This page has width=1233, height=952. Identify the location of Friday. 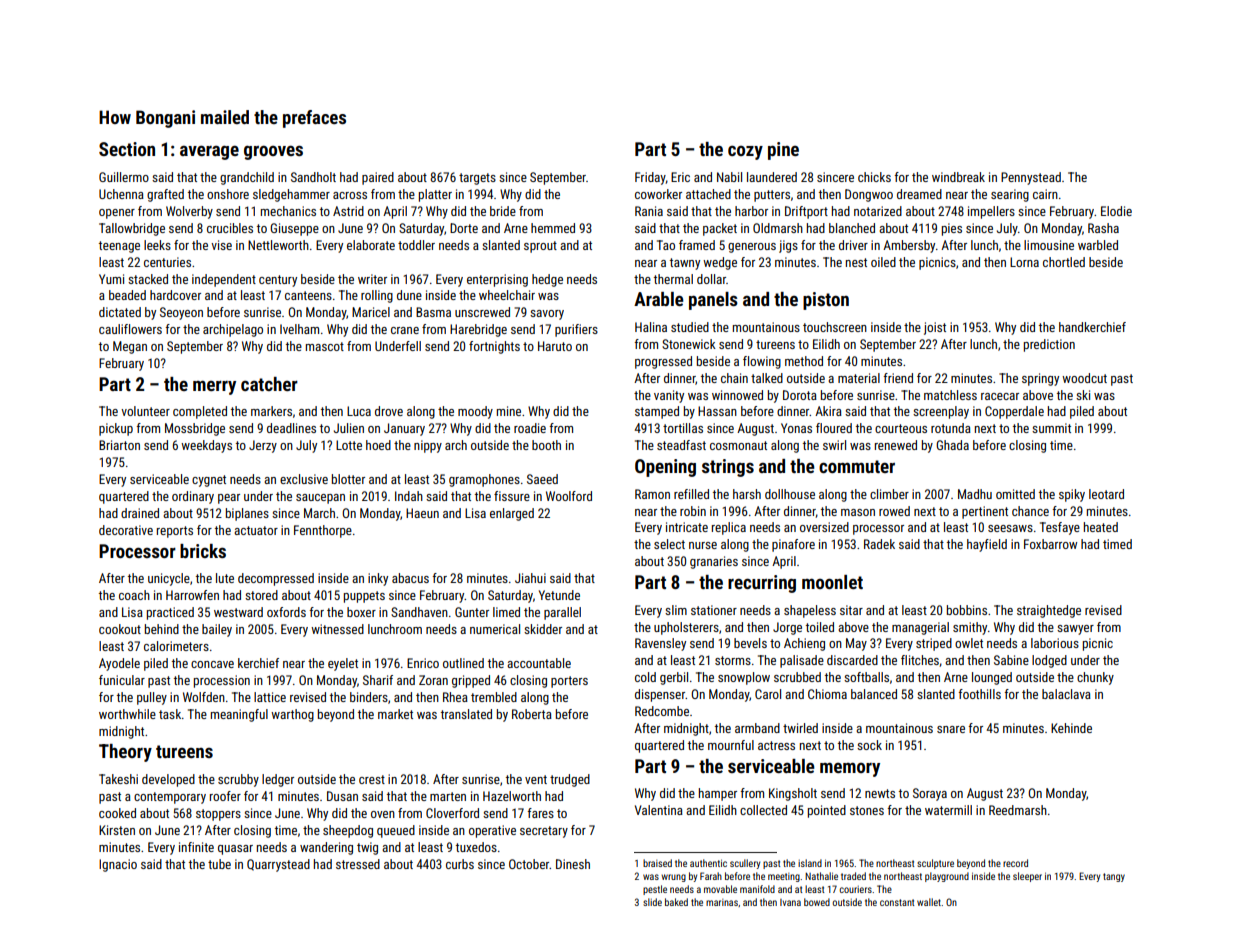
(650, 178).
